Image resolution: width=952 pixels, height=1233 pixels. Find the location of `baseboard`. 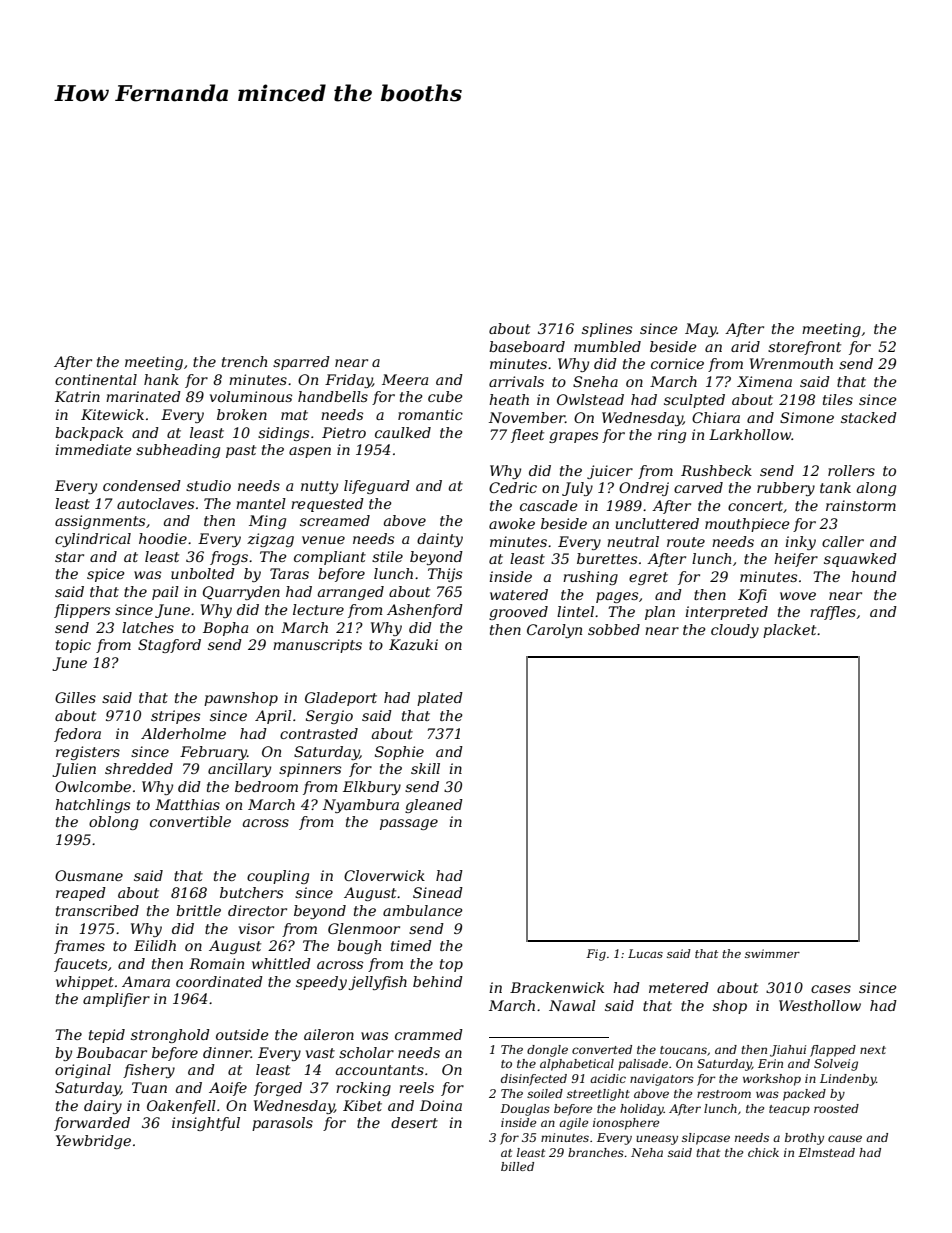

baseboard is located at coordinates (527, 346).
